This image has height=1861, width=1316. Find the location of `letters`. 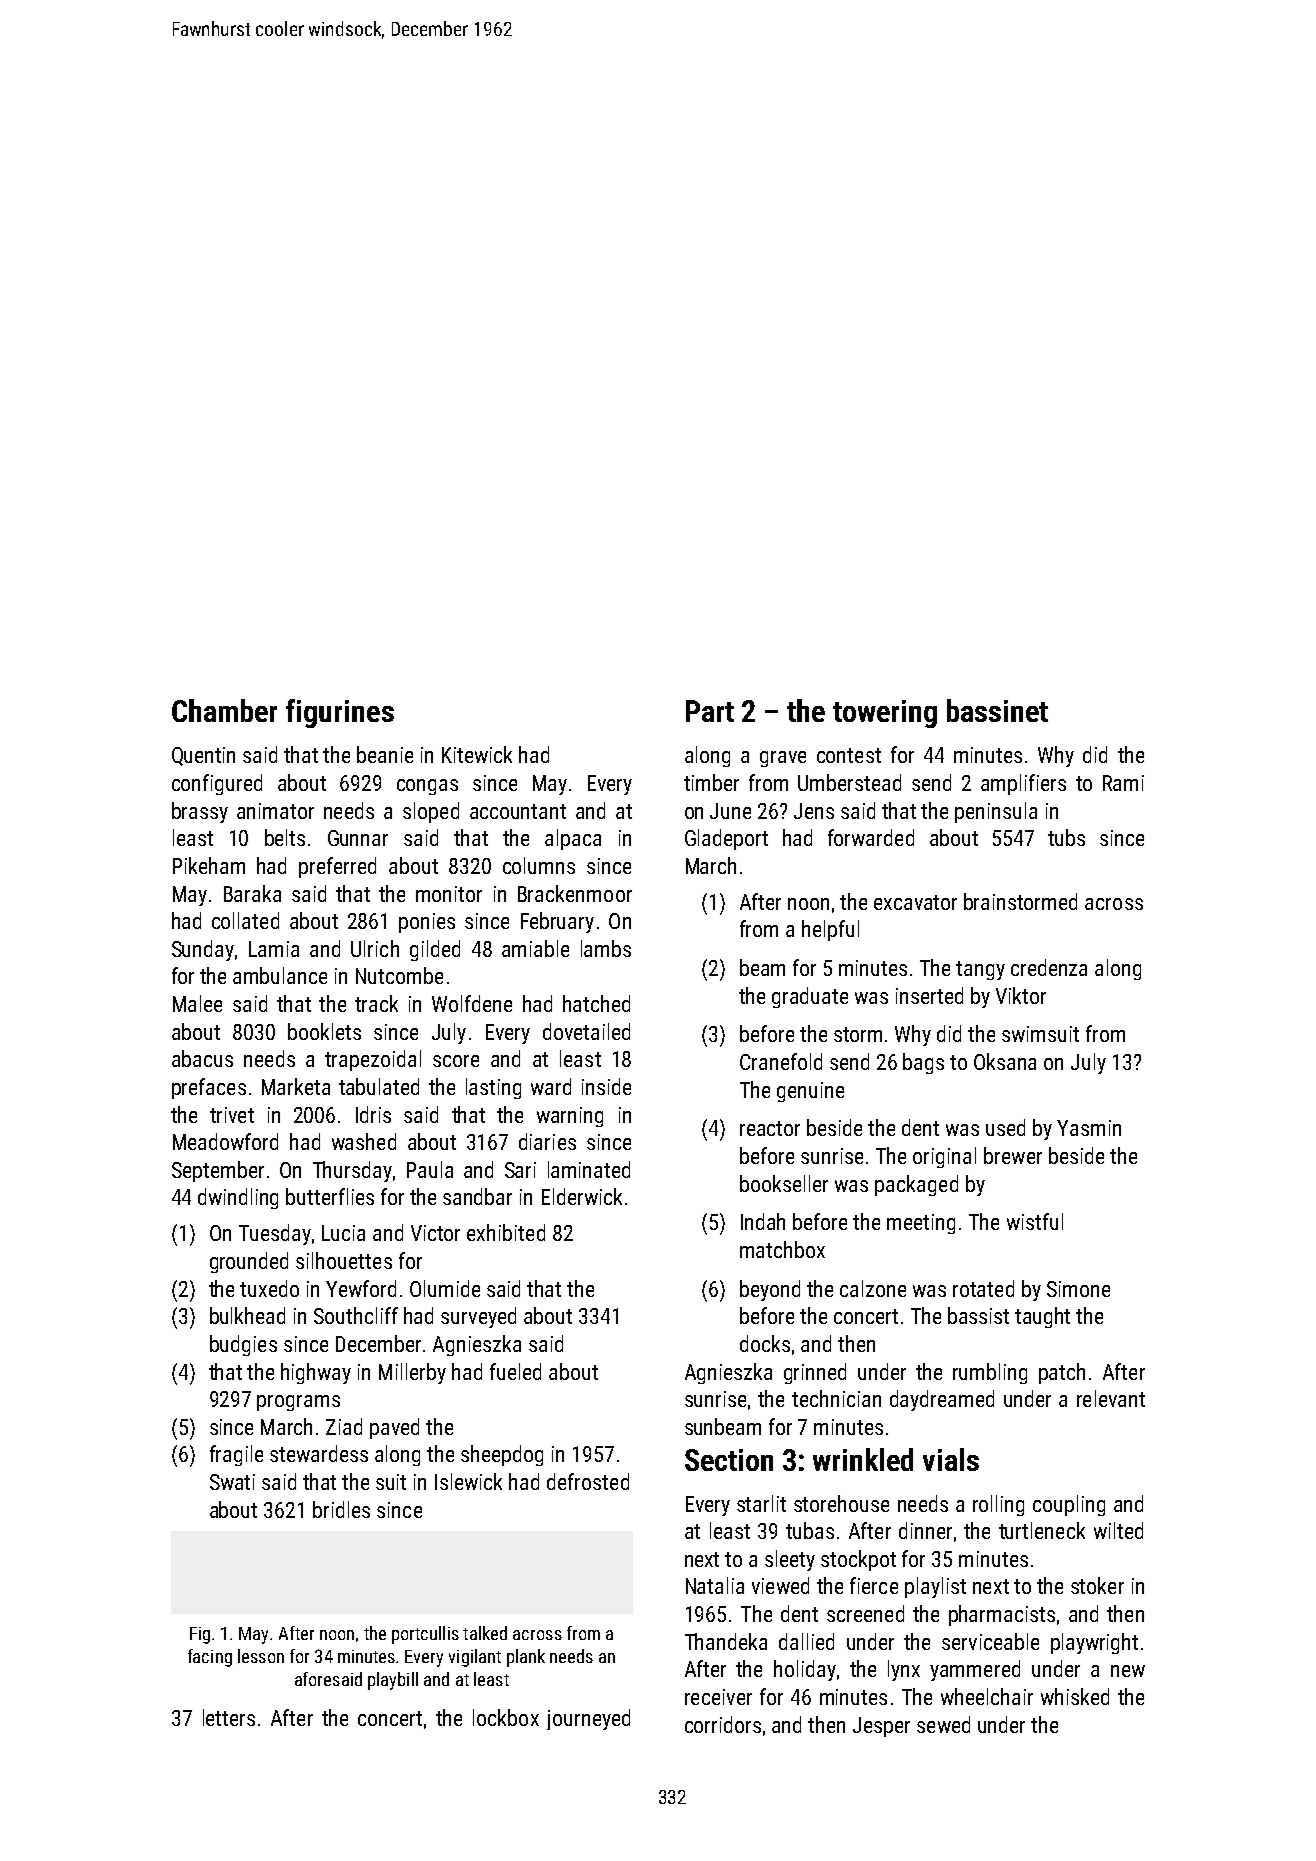

letters is located at coordinates (229, 1717).
